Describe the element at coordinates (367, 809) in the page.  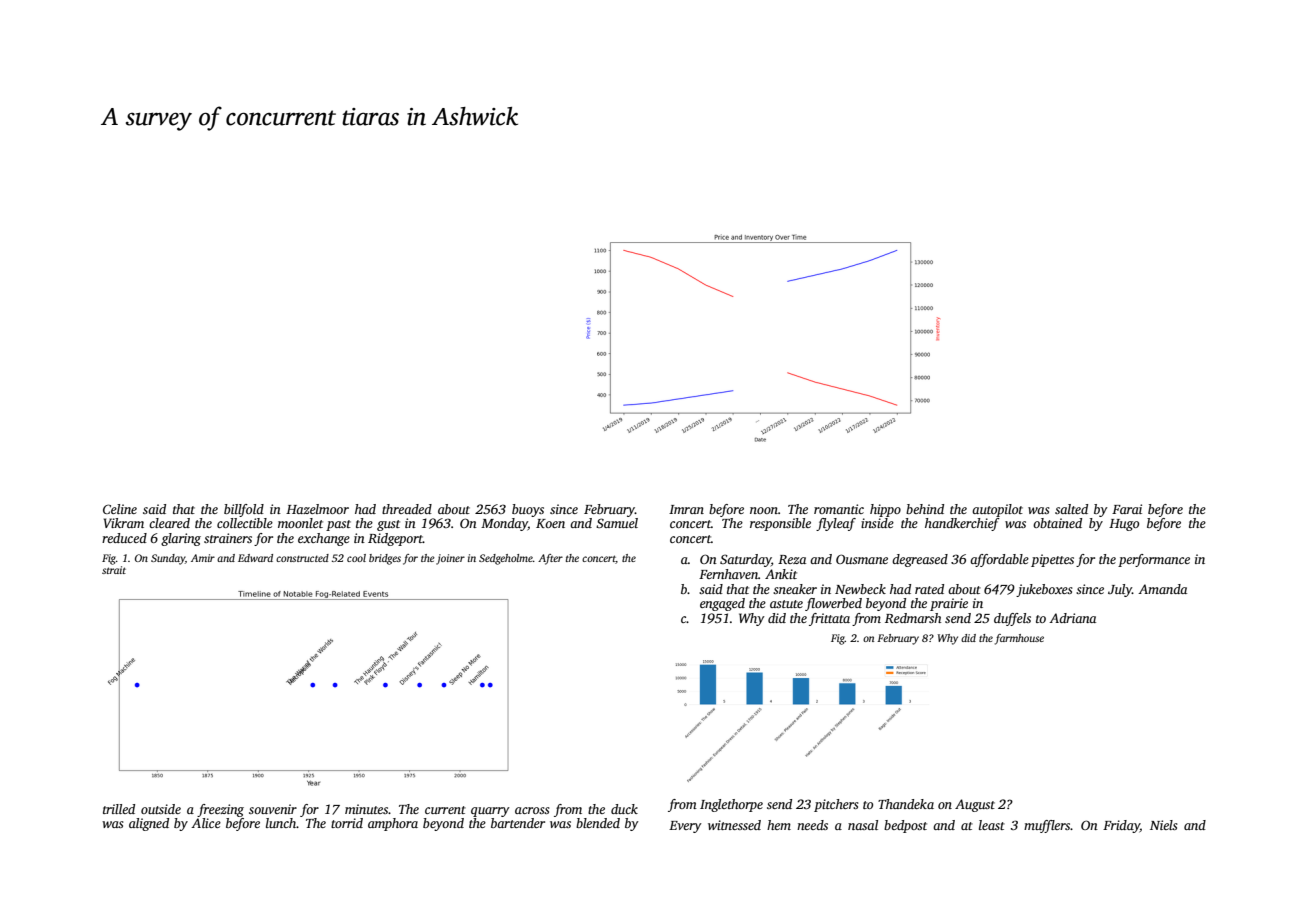
I see `minutes` at that location.
